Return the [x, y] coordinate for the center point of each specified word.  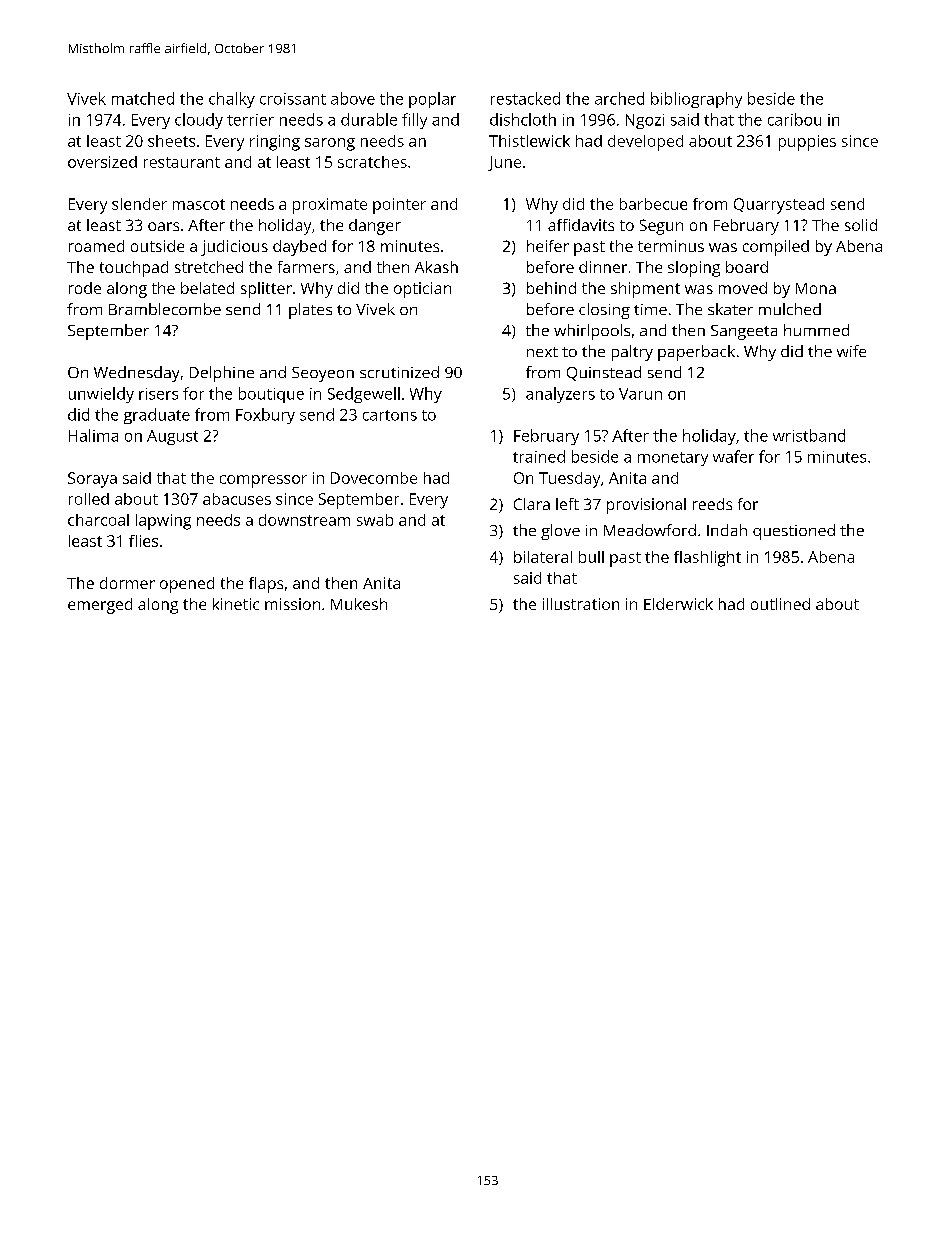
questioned [794, 532]
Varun [640, 394]
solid [861, 225]
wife [851, 351]
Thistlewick [529, 141]
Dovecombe [374, 478]
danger [375, 227]
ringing [275, 143]
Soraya [92, 480]
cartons [390, 415]
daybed [299, 248]
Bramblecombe [165, 309]
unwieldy [101, 395]
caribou [794, 119]
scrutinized [399, 372]
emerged [100, 606]
